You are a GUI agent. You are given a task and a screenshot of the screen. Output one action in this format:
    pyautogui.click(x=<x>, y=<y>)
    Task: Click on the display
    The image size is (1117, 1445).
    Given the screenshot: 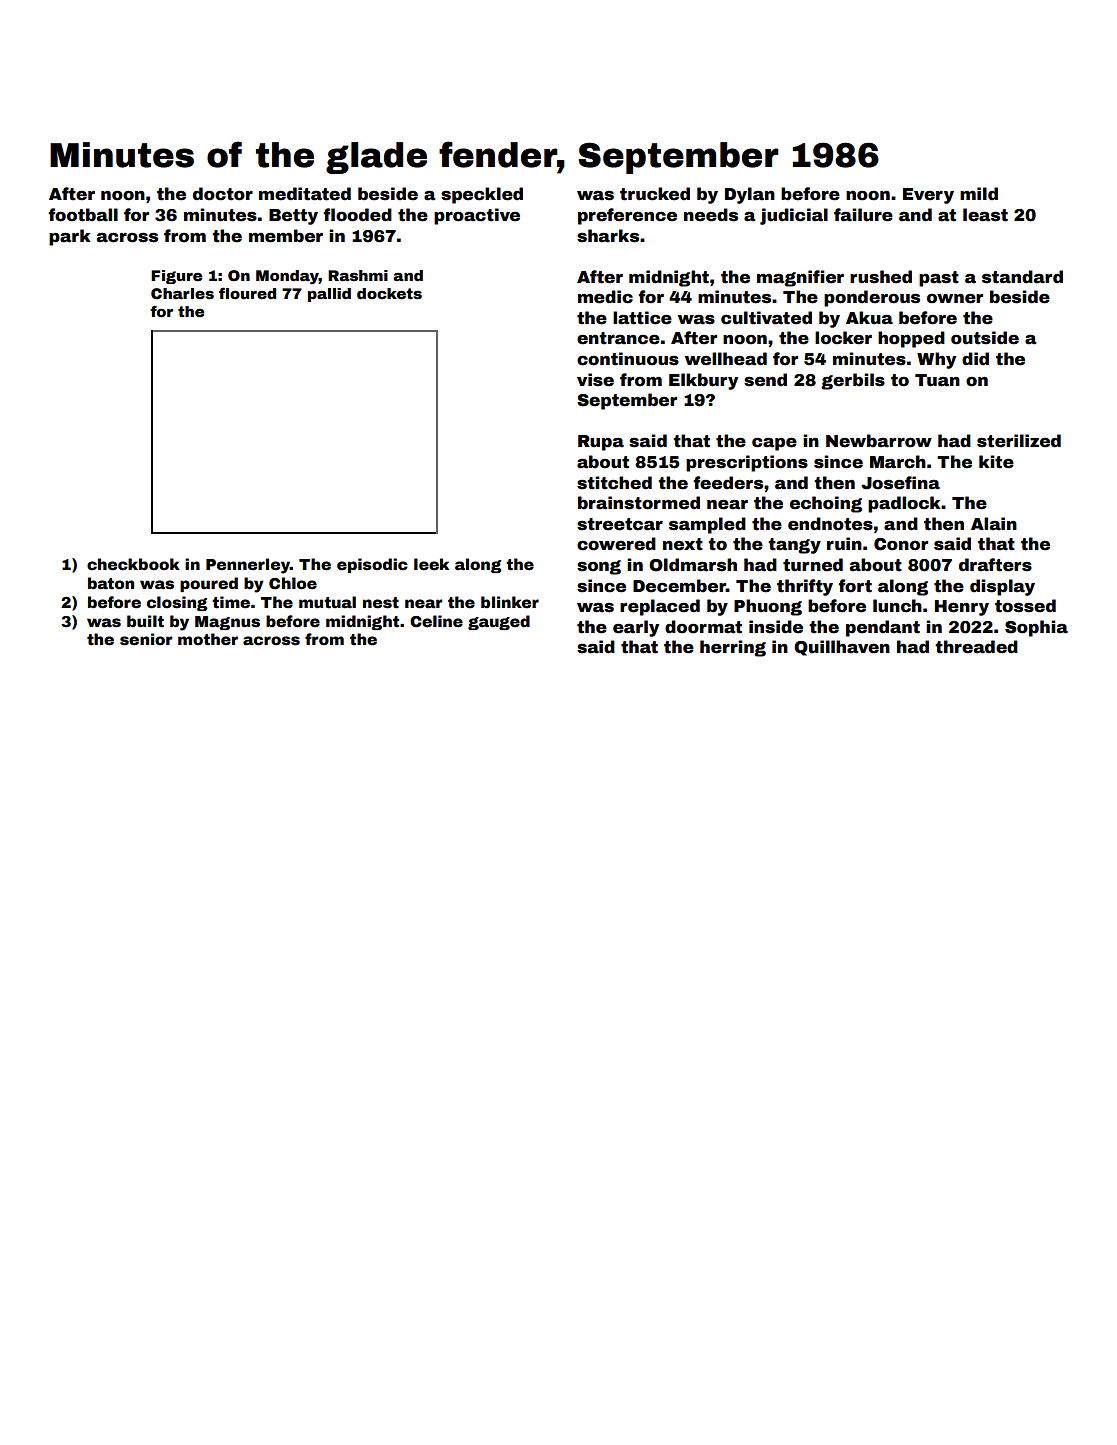 What is the action you would take?
    pyautogui.click(x=1002, y=587)
